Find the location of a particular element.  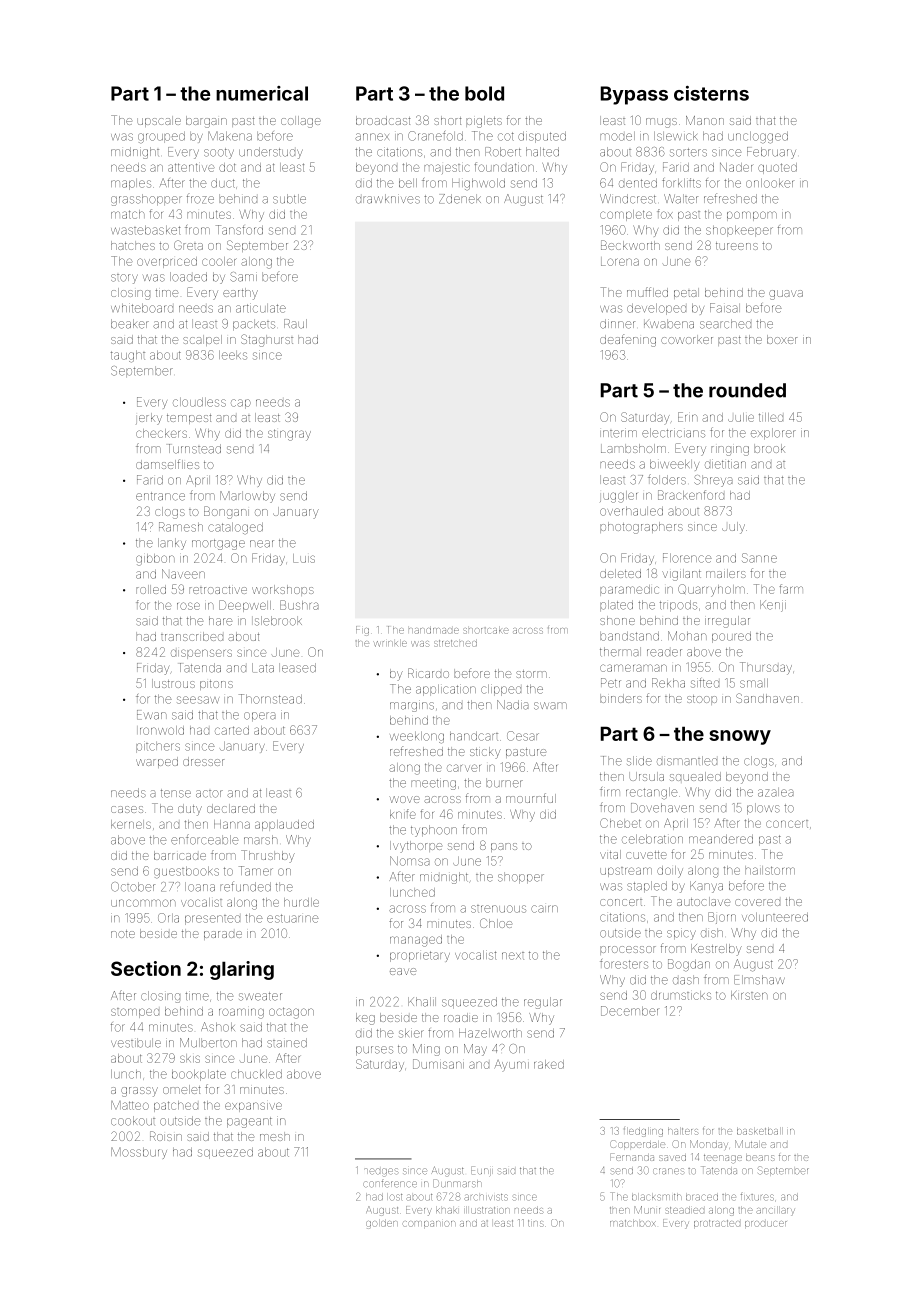

Kenji is located at coordinates (773, 606).
